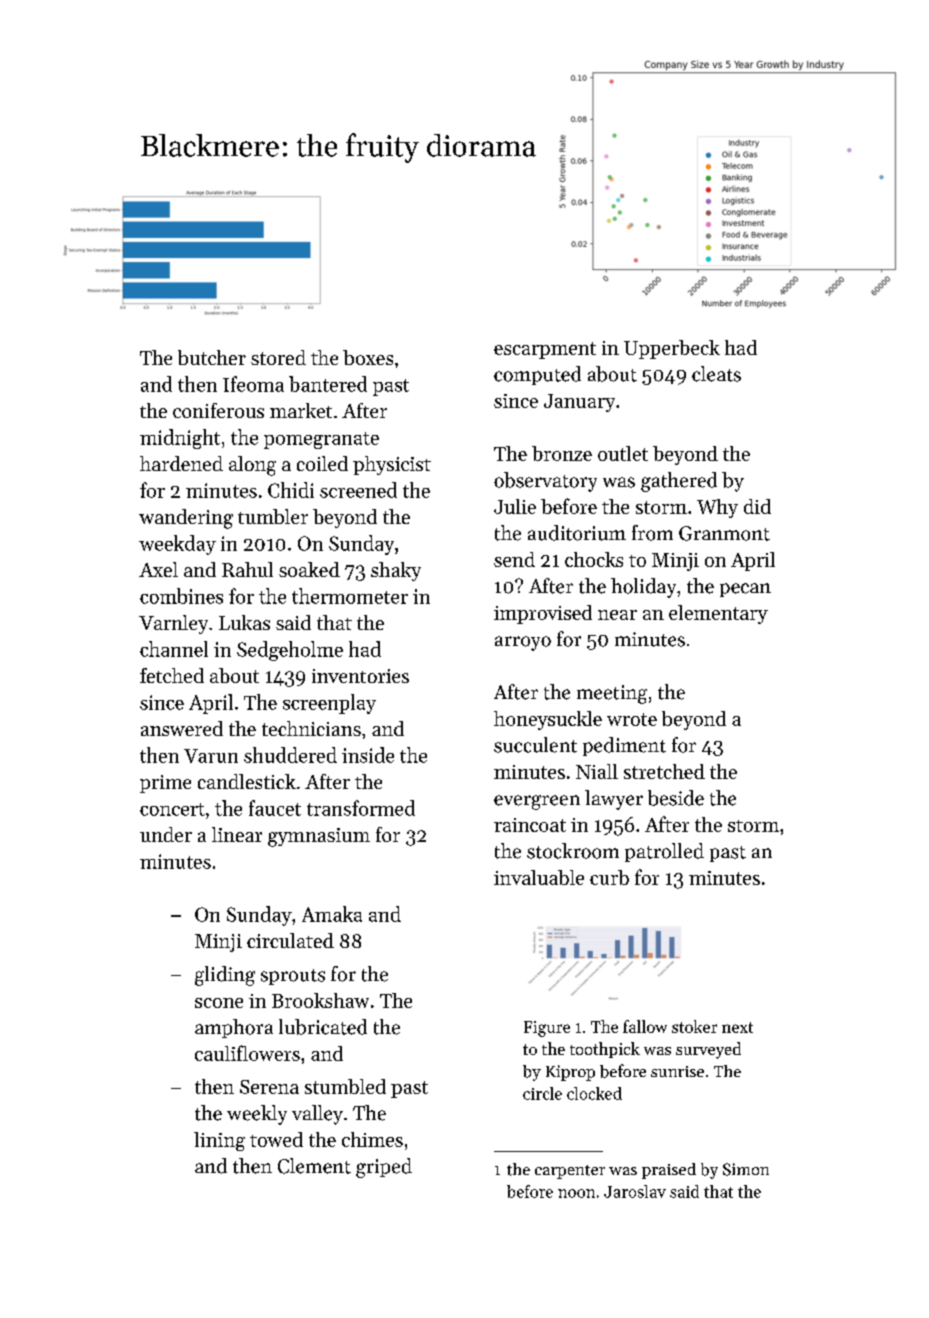 The width and height of the image is (929, 1318). Describe the element at coordinates (718, 614) in the image. I see `elementary` at that location.
